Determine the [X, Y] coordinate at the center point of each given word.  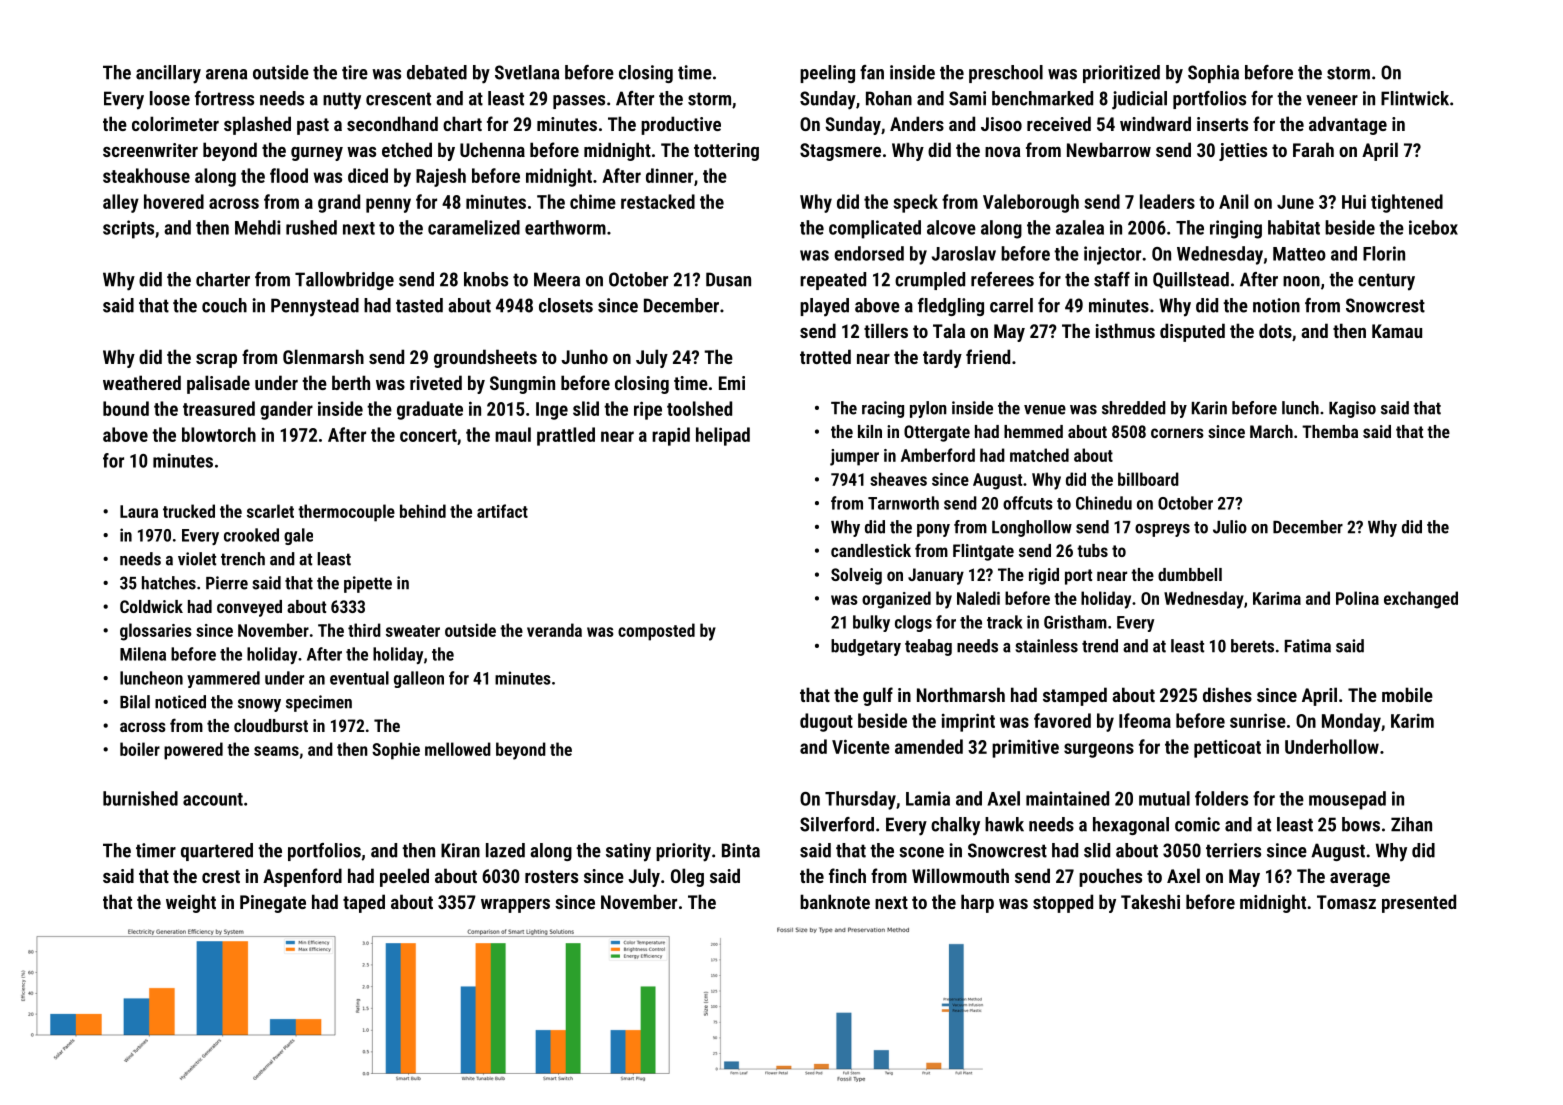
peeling [827, 74]
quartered [217, 852]
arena [226, 74]
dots [1275, 330]
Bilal [135, 702]
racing [883, 409]
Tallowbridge [344, 281]
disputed [1192, 332]
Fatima [1308, 646]
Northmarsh [961, 694]
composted [656, 632]
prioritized [1121, 74]
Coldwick [151, 606]
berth [351, 382]
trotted [825, 356]
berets [1252, 646]
